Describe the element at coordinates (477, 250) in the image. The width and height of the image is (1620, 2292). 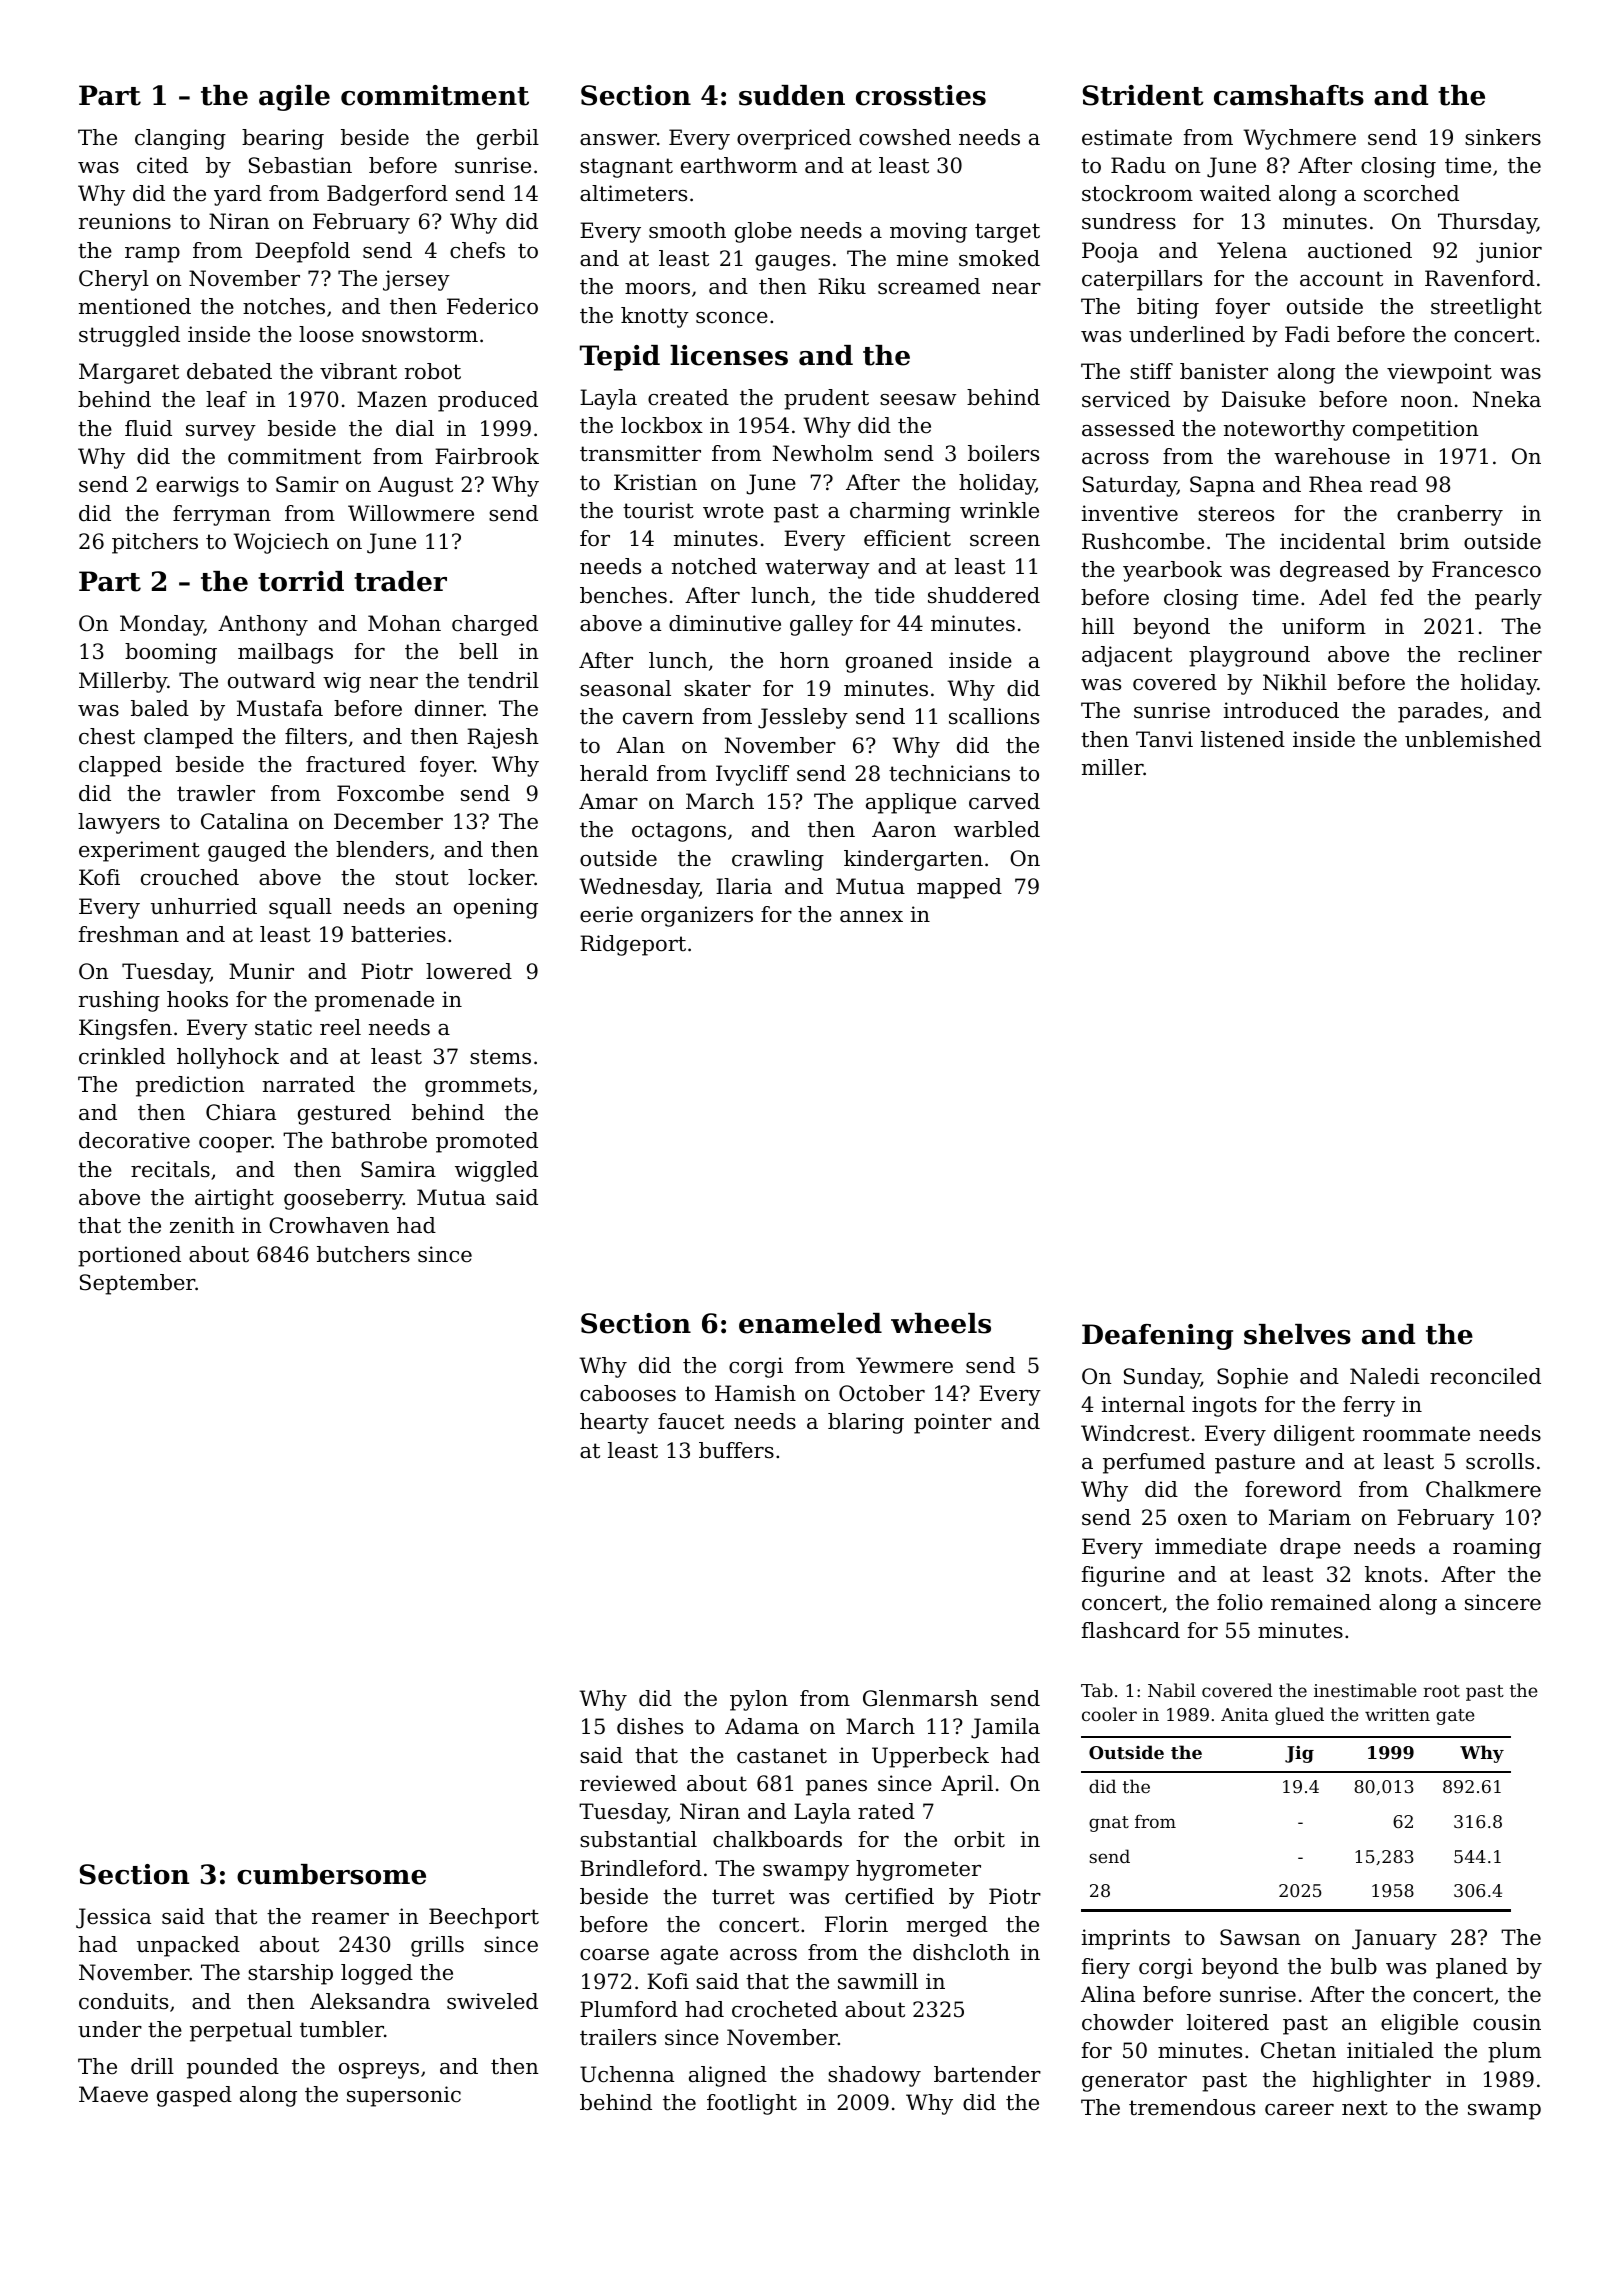
I see `chefs` at that location.
